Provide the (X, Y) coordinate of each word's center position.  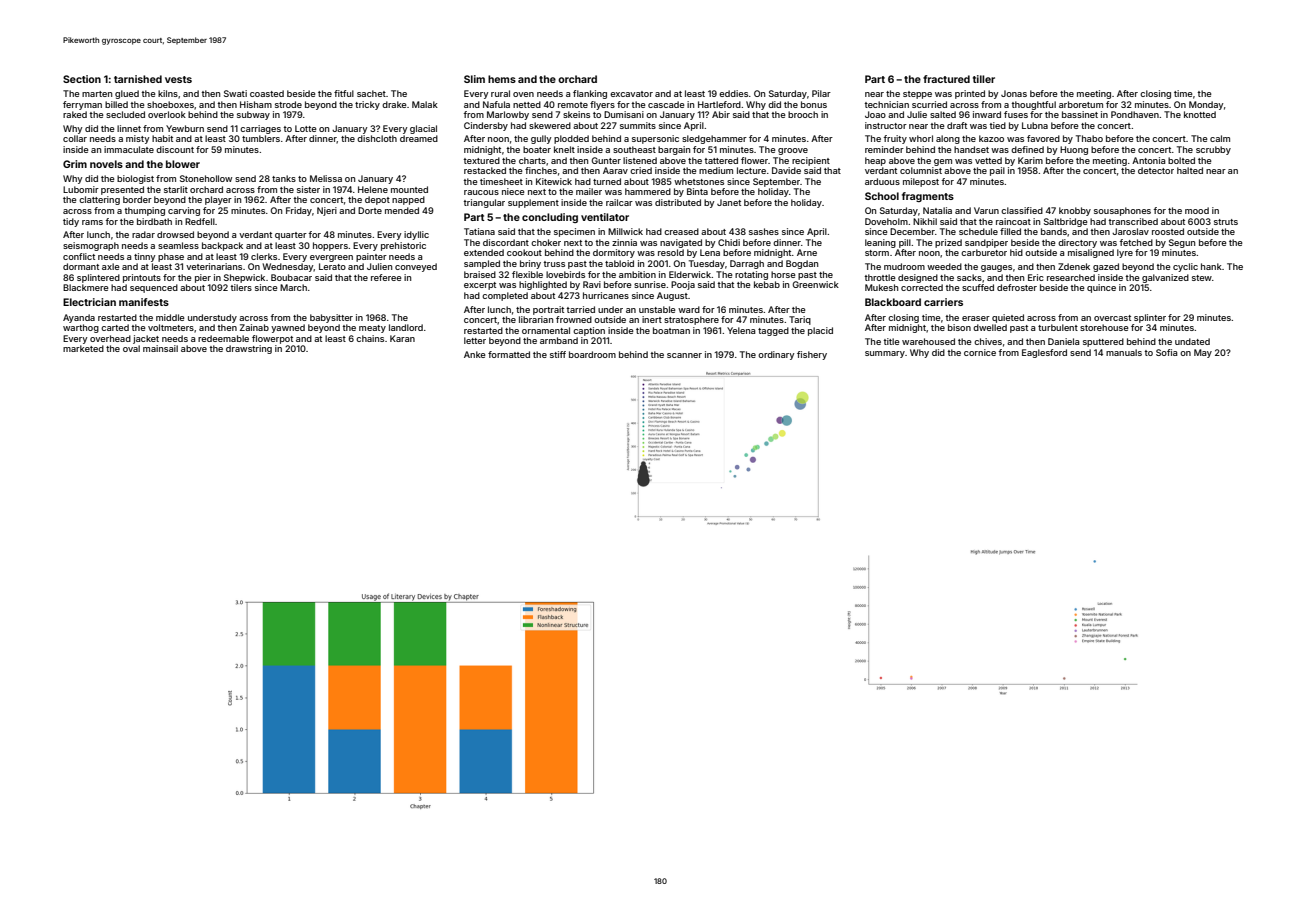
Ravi (592, 284)
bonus (814, 104)
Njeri (327, 211)
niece (513, 191)
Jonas (1014, 93)
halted (1190, 170)
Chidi (729, 242)
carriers (943, 302)
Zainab (254, 327)
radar (143, 234)
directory (1077, 243)
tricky (367, 105)
